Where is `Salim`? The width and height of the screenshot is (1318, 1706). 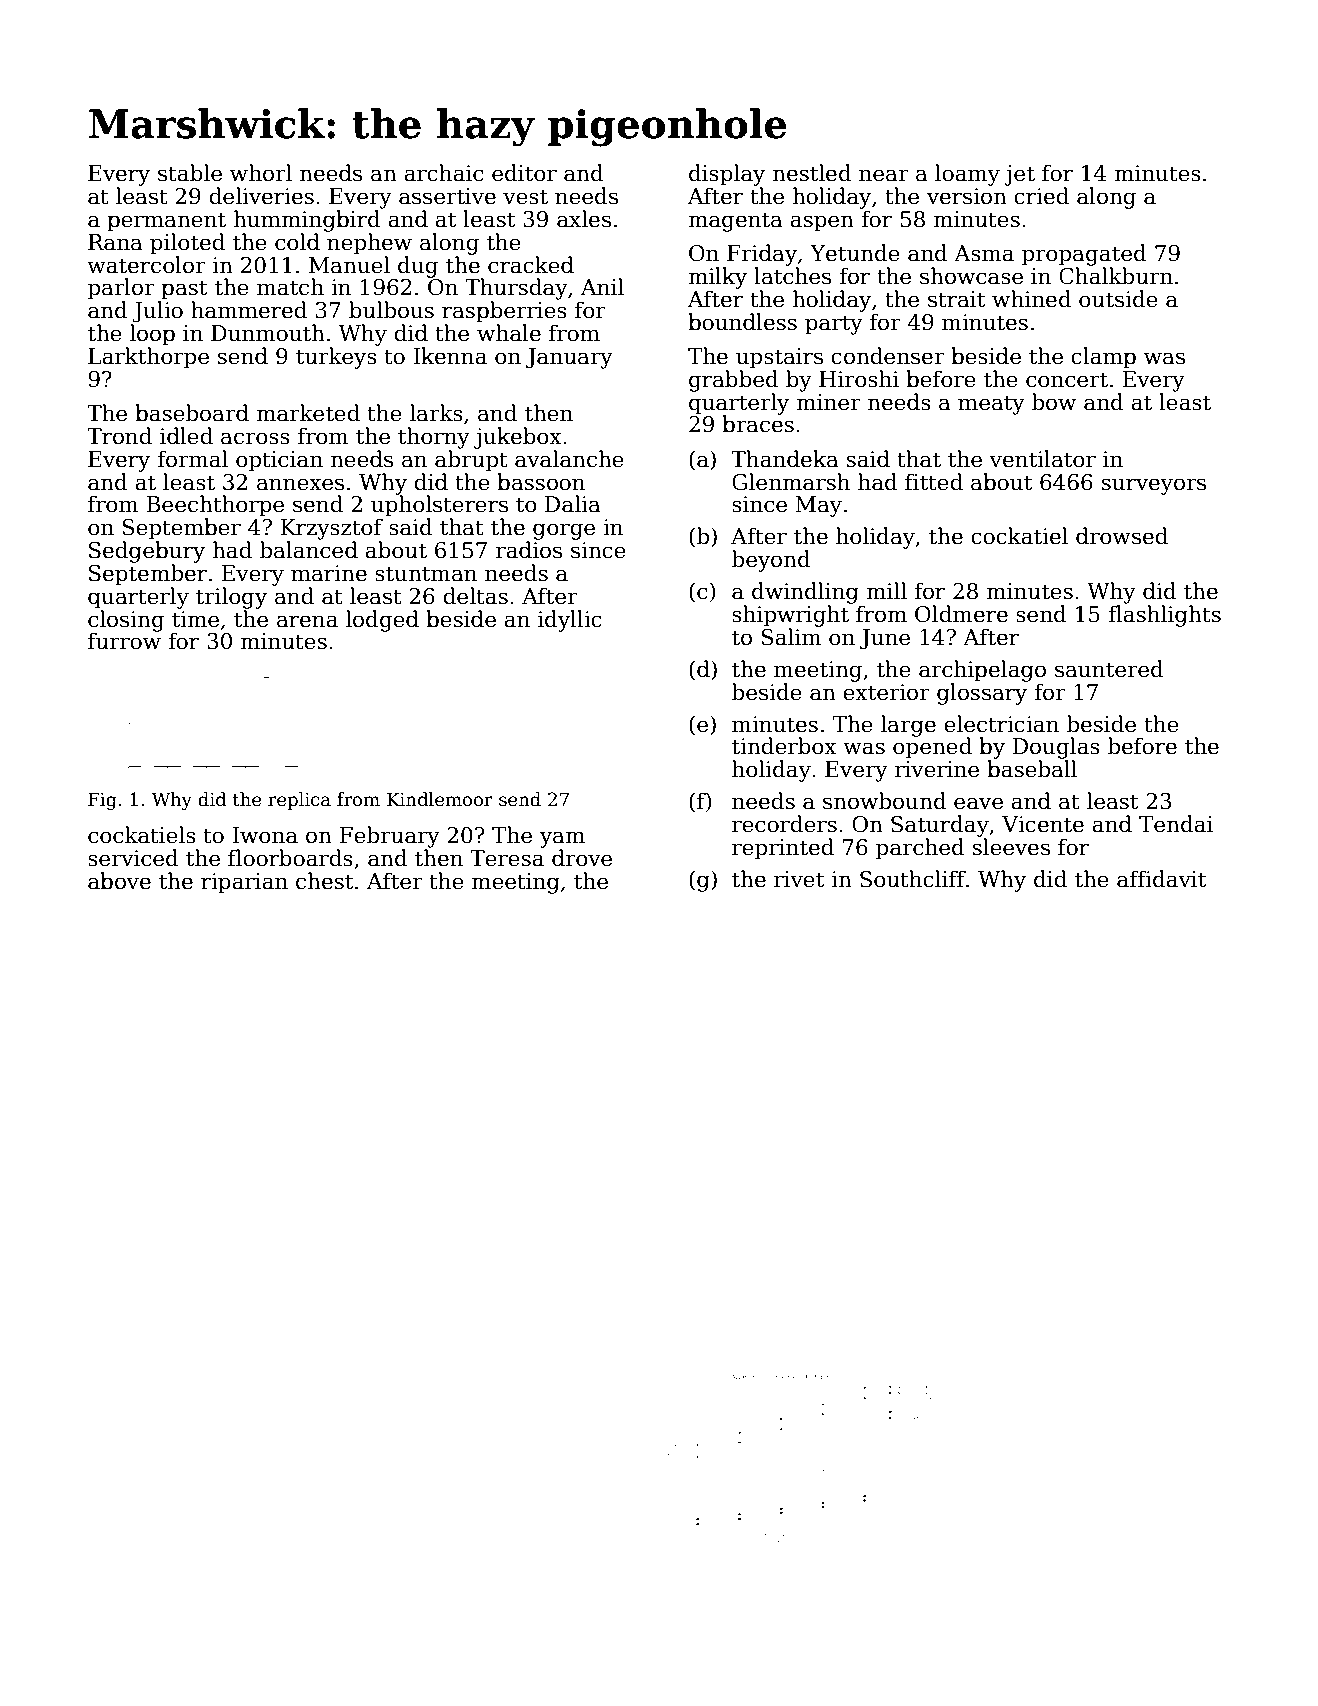
Salim is located at coordinates (791, 637).
